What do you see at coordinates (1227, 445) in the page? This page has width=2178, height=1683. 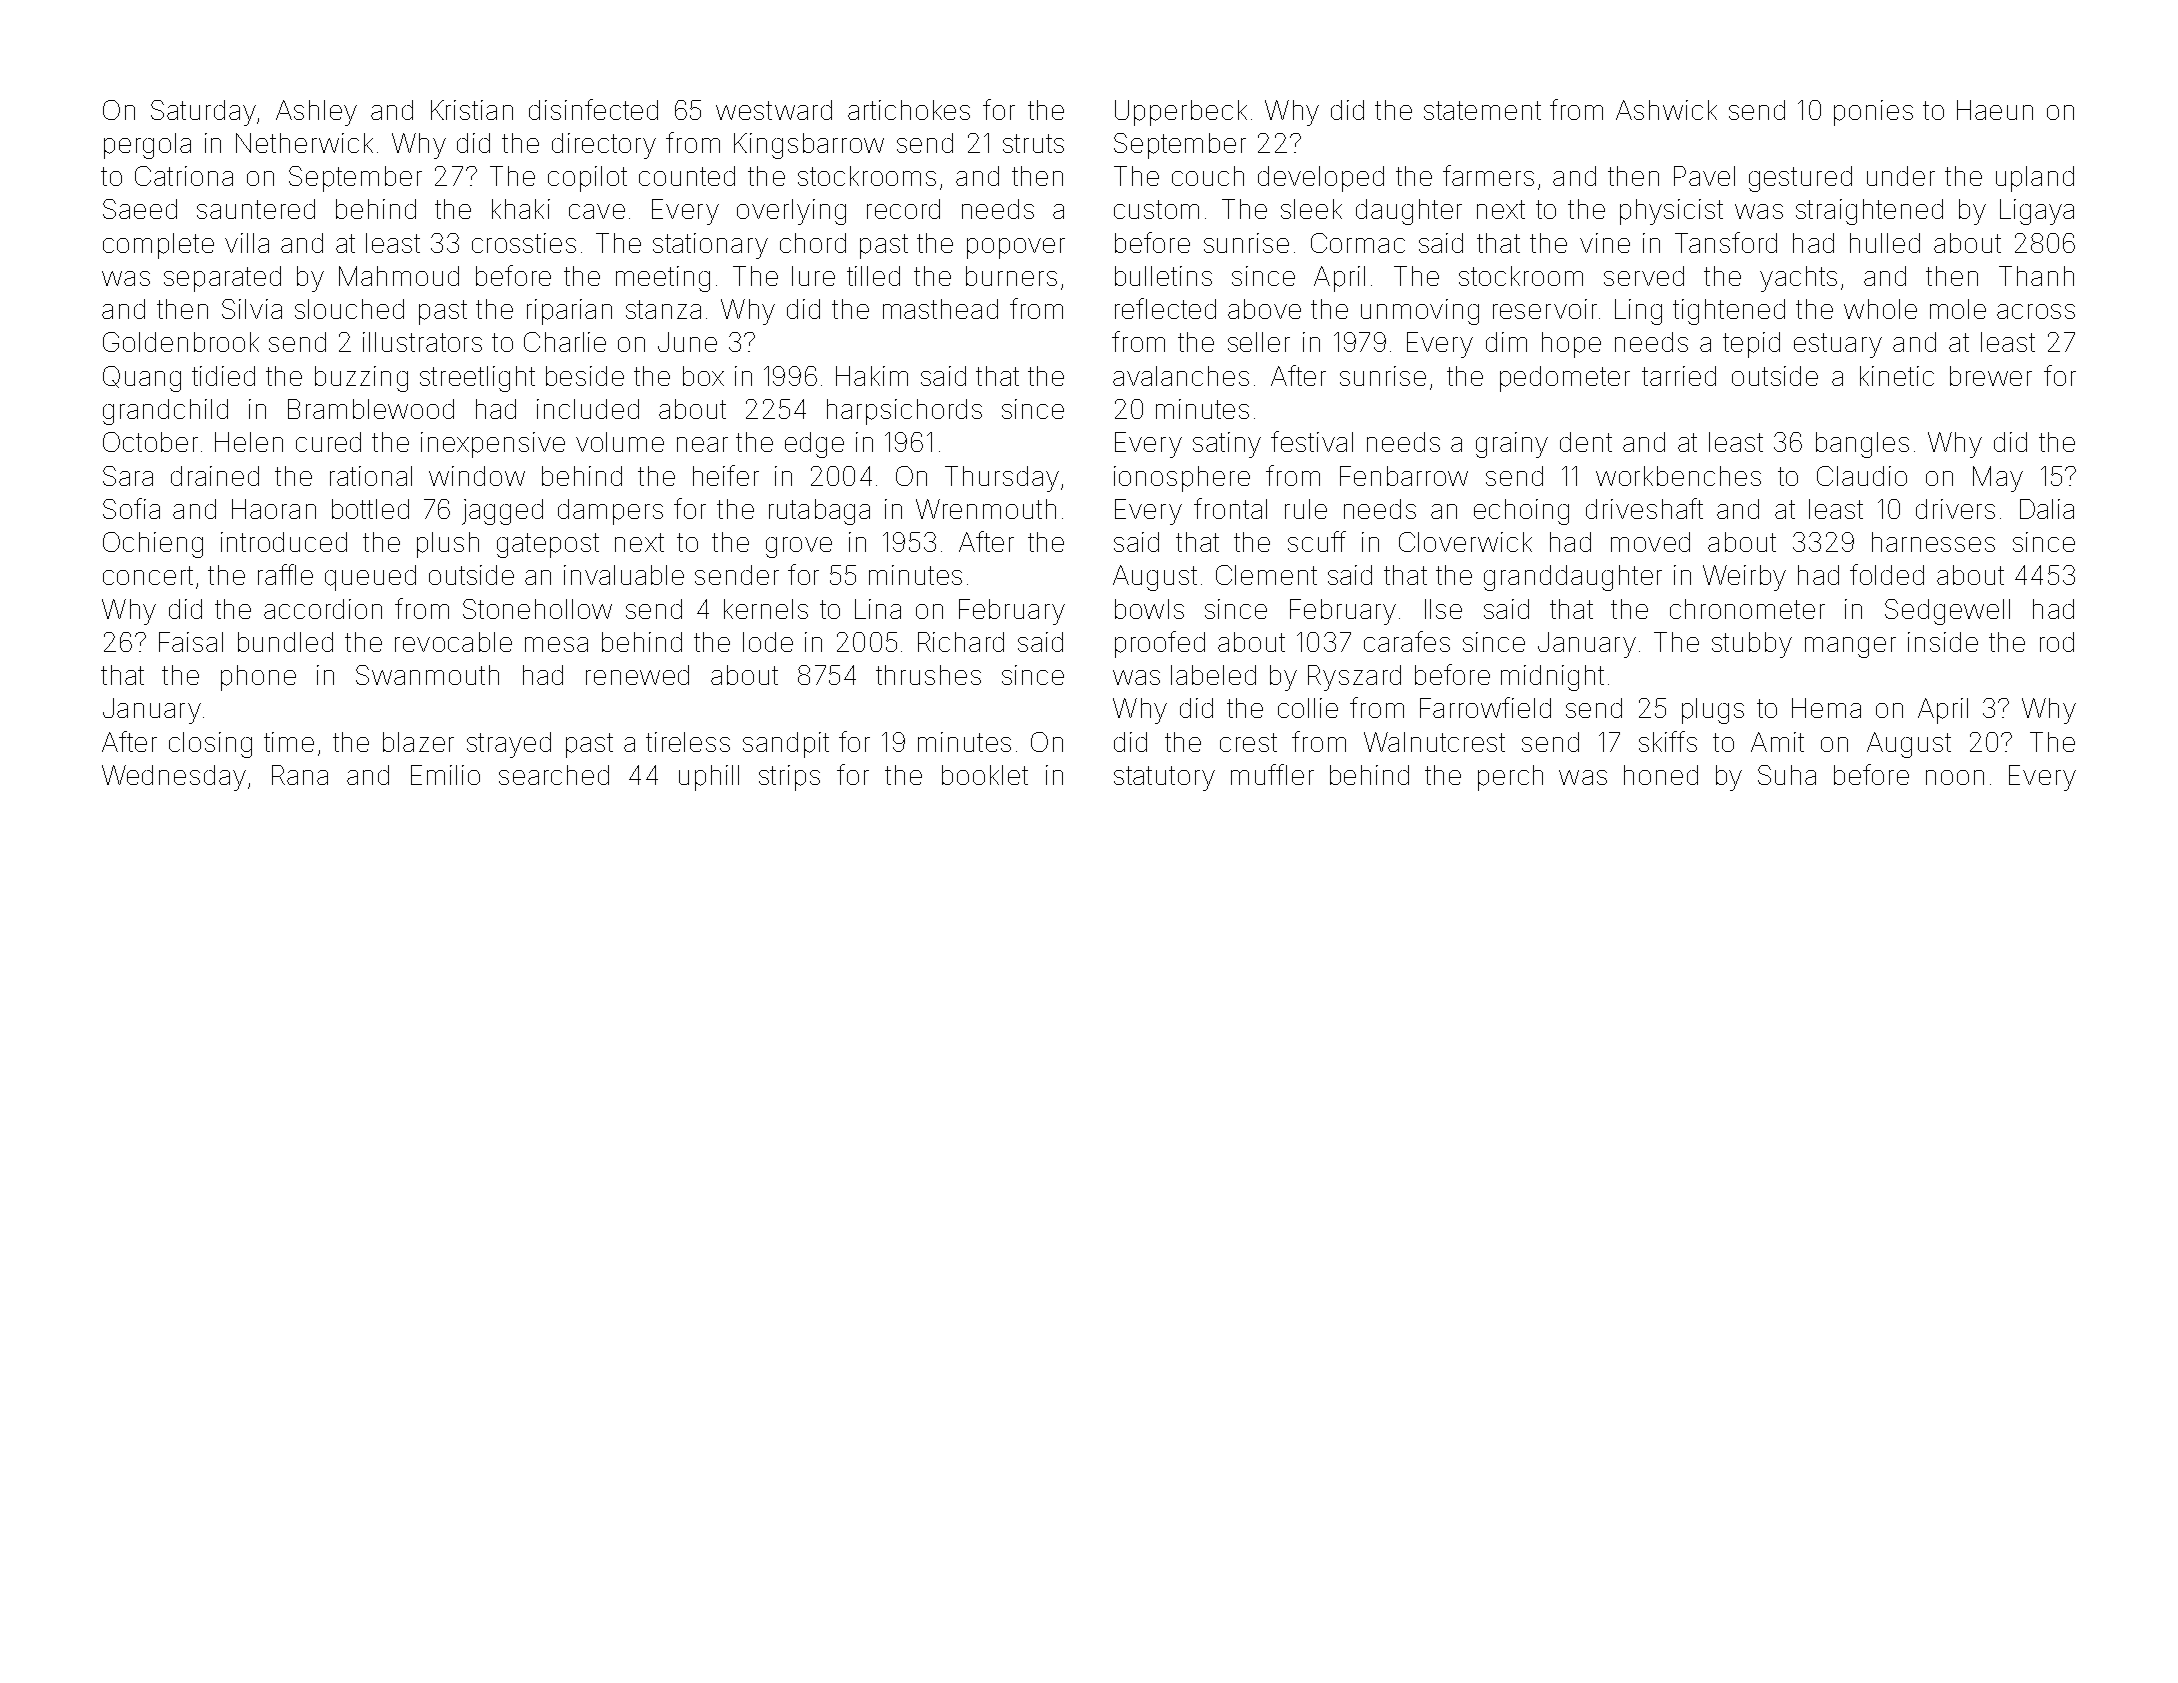 I see `satiny` at bounding box center [1227, 445].
